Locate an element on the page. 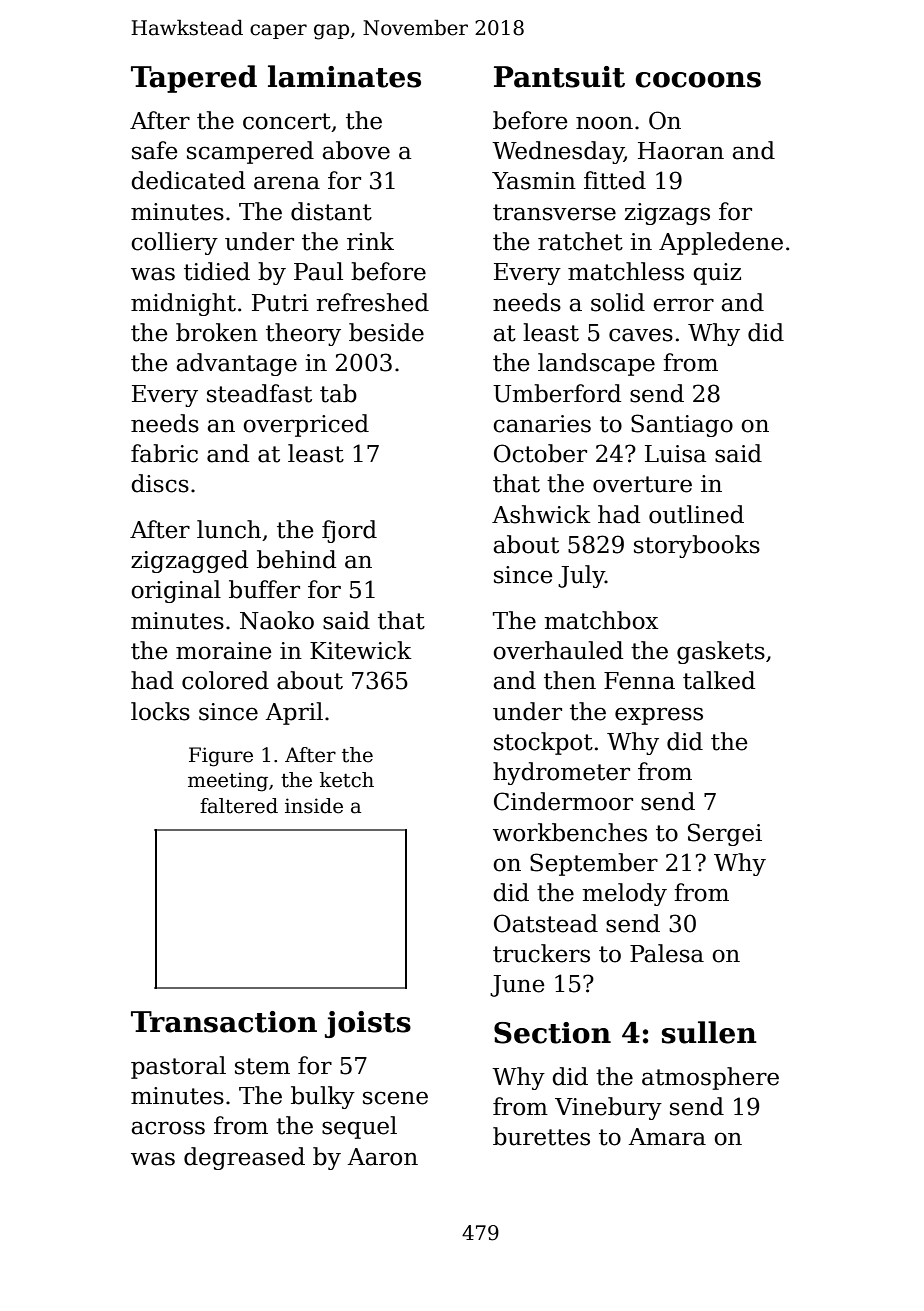 This image has height=1311, width=924. Haoran is located at coordinates (681, 151).
